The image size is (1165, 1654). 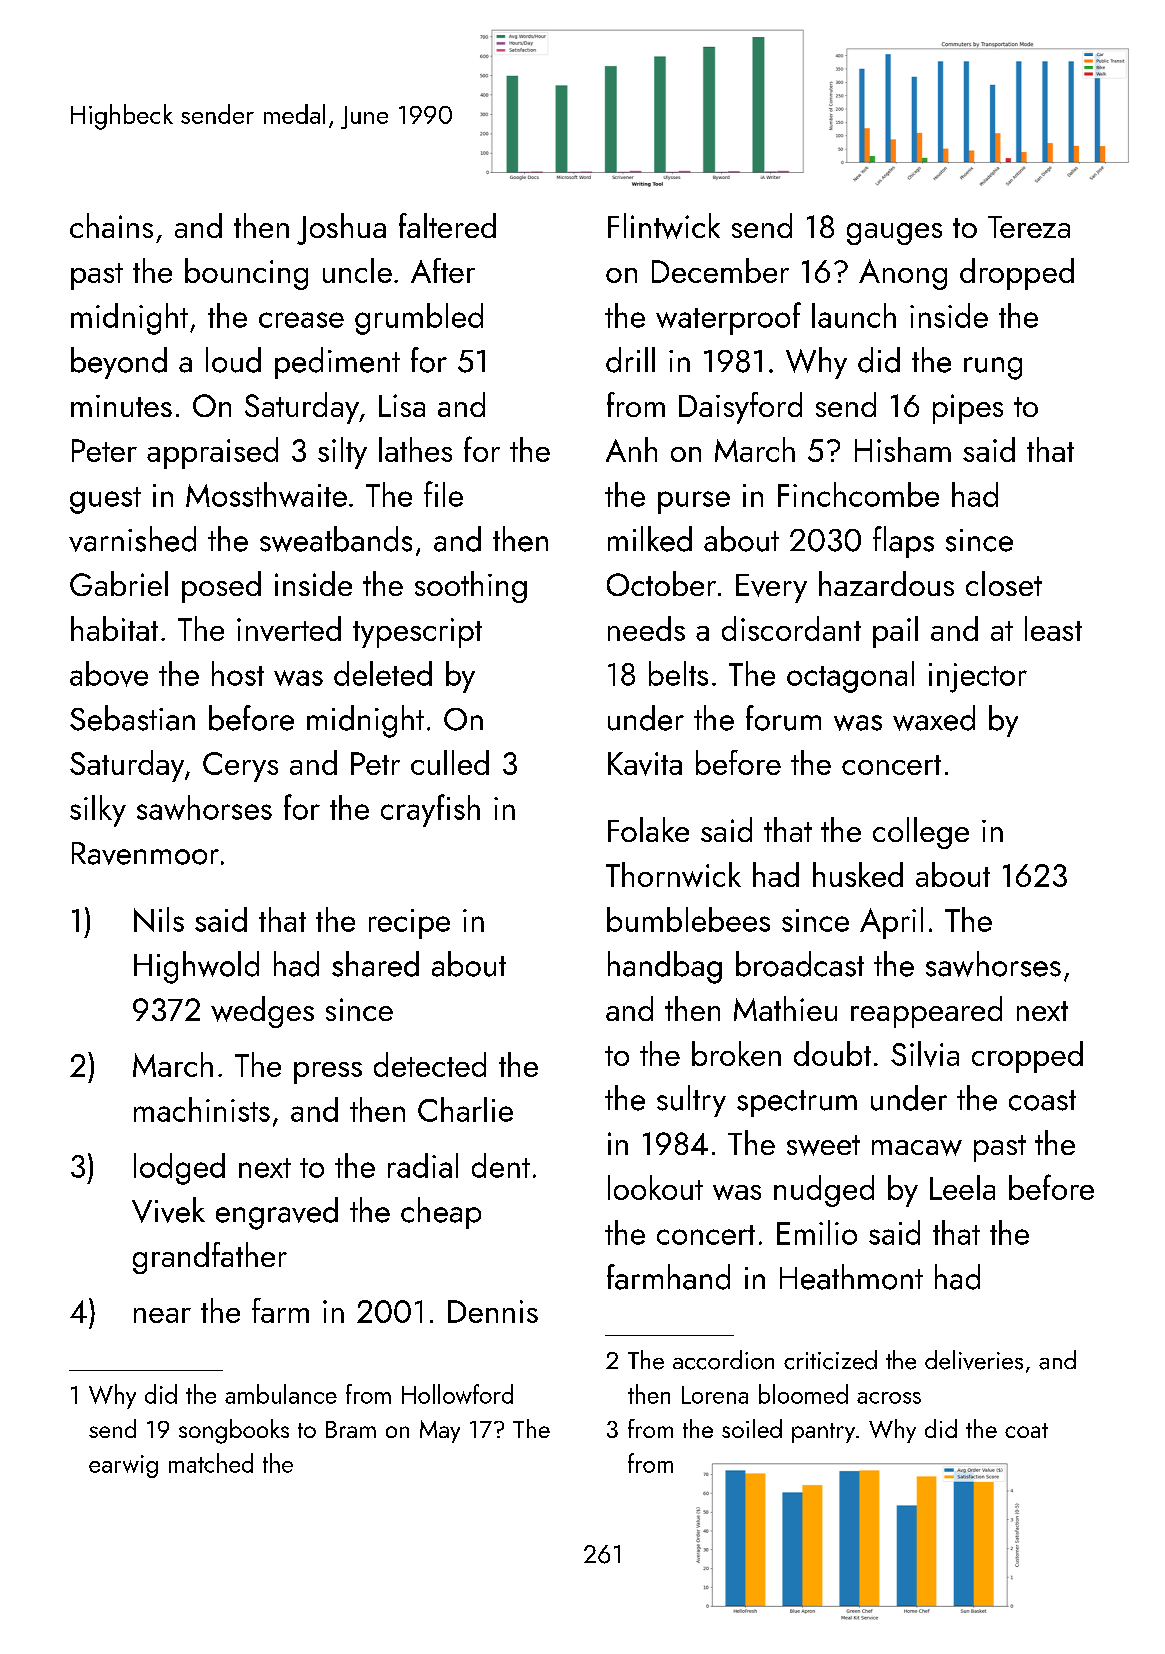 I want to click on milked, so click(x=650, y=539).
